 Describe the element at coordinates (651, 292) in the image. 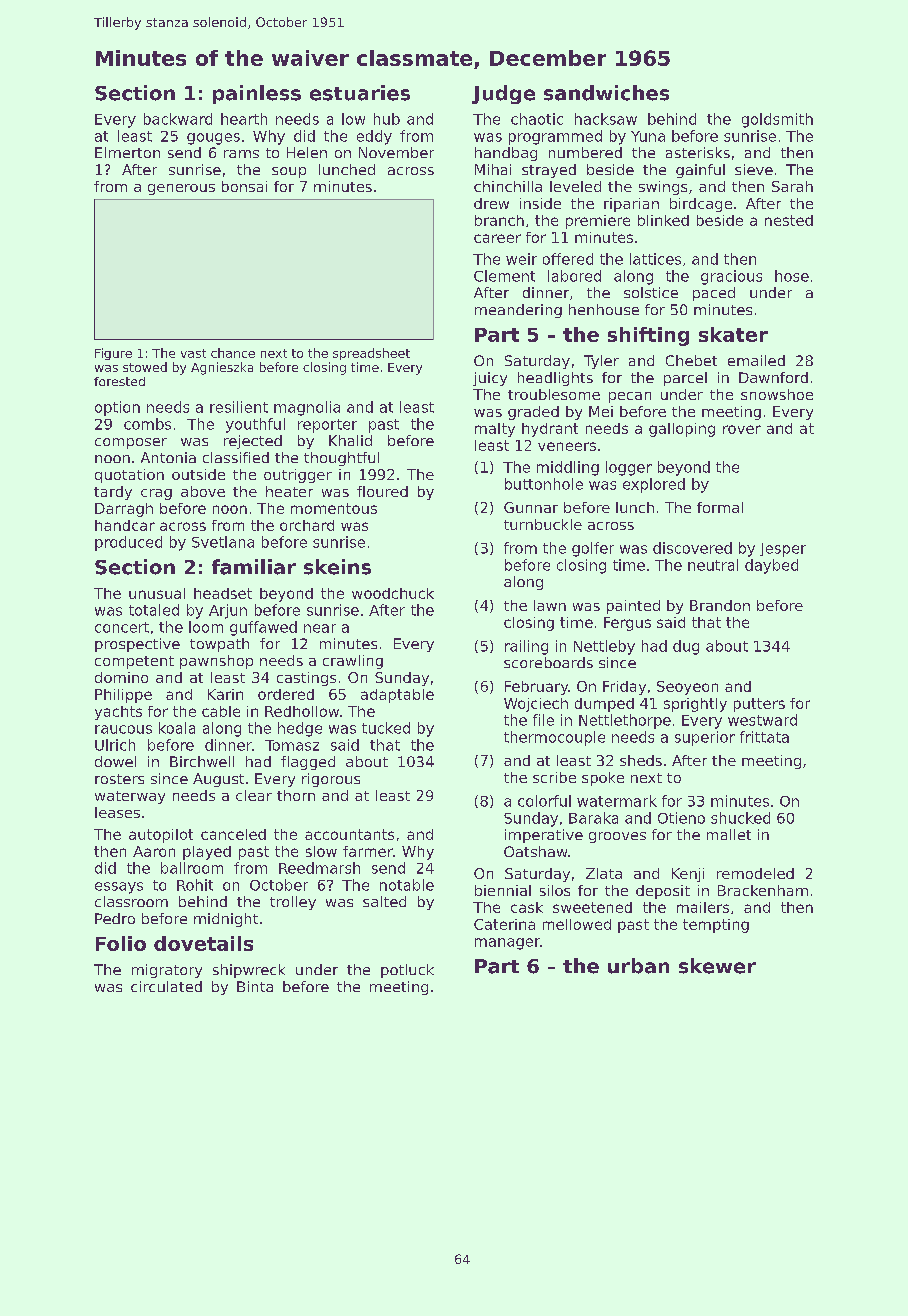

I see `solstice` at that location.
